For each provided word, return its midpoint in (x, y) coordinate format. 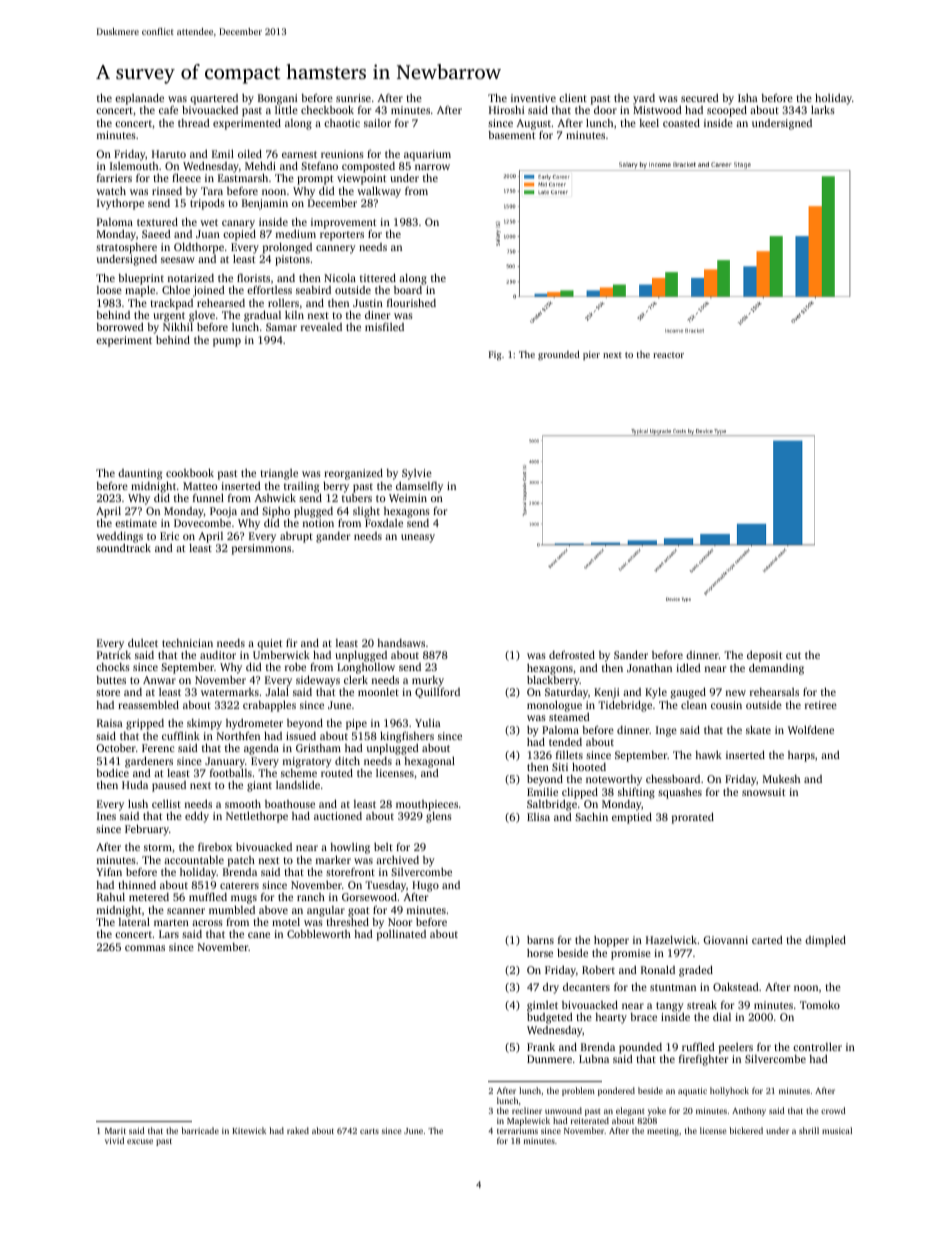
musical (837, 1130)
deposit (764, 656)
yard (644, 99)
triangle (279, 474)
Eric (169, 536)
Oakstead (736, 986)
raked (298, 1130)
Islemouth (134, 166)
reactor (668, 355)
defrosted (572, 654)
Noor (400, 922)
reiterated (590, 1120)
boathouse (290, 804)
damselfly (419, 487)
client (573, 98)
